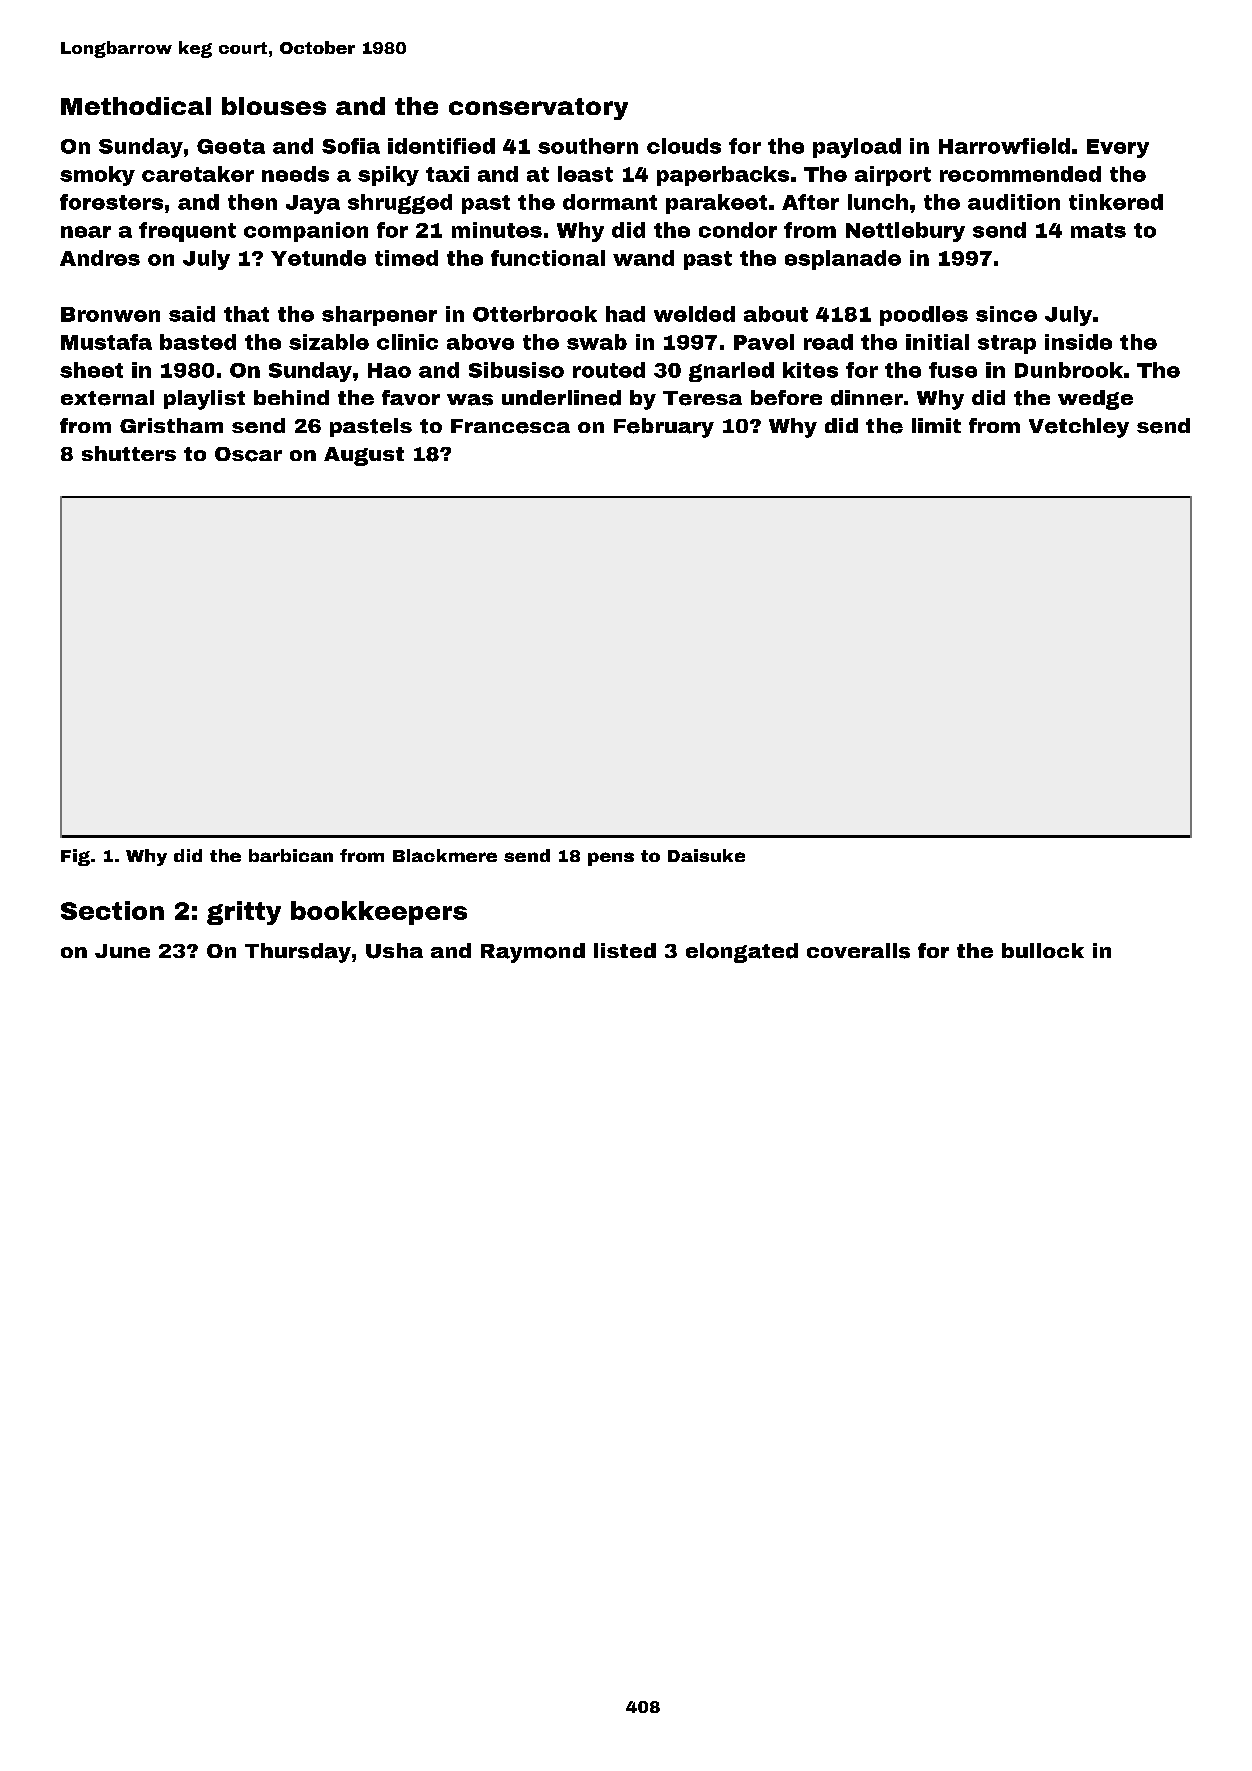  I want to click on Every, so click(1118, 148).
